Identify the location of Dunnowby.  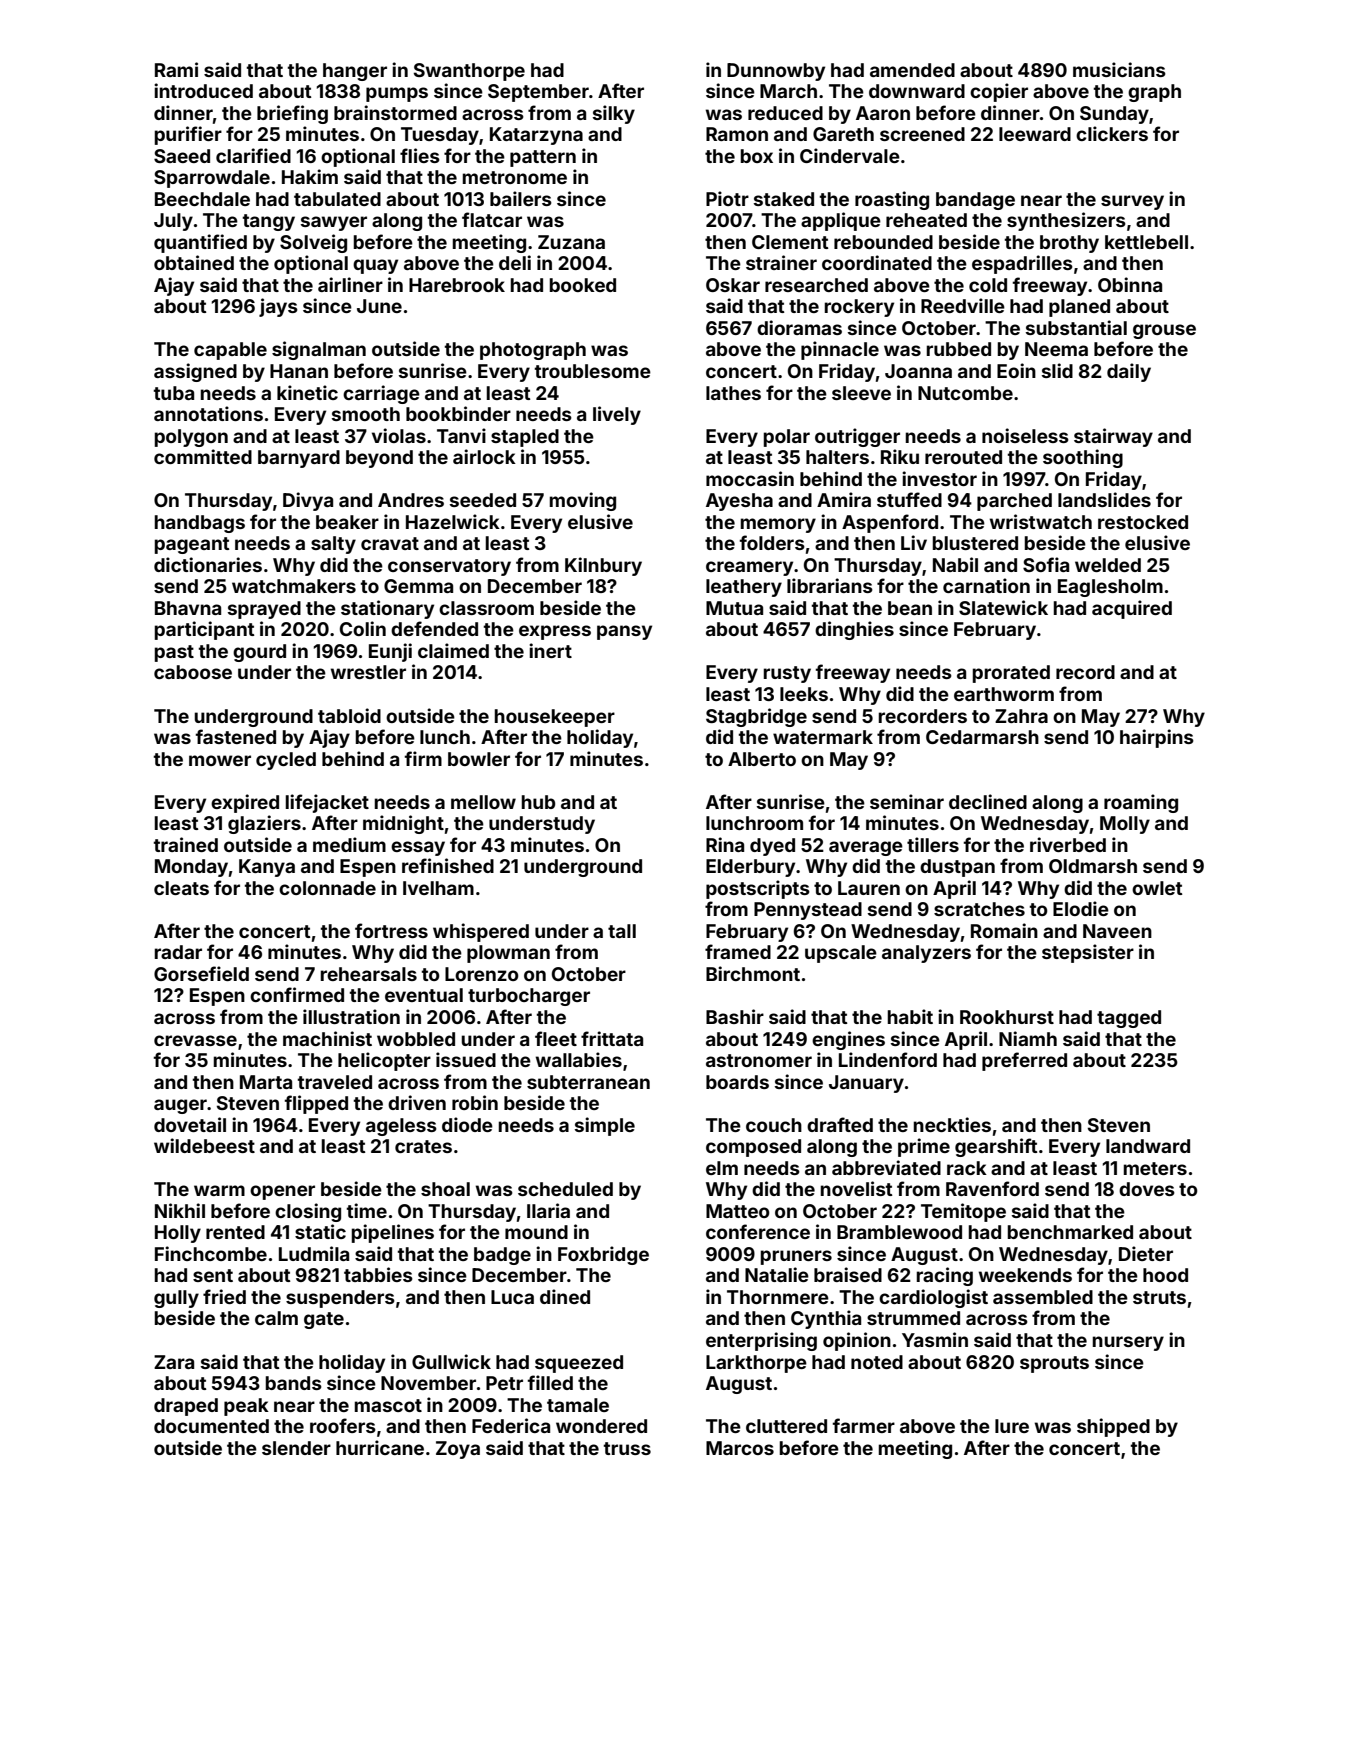
(776, 72).
